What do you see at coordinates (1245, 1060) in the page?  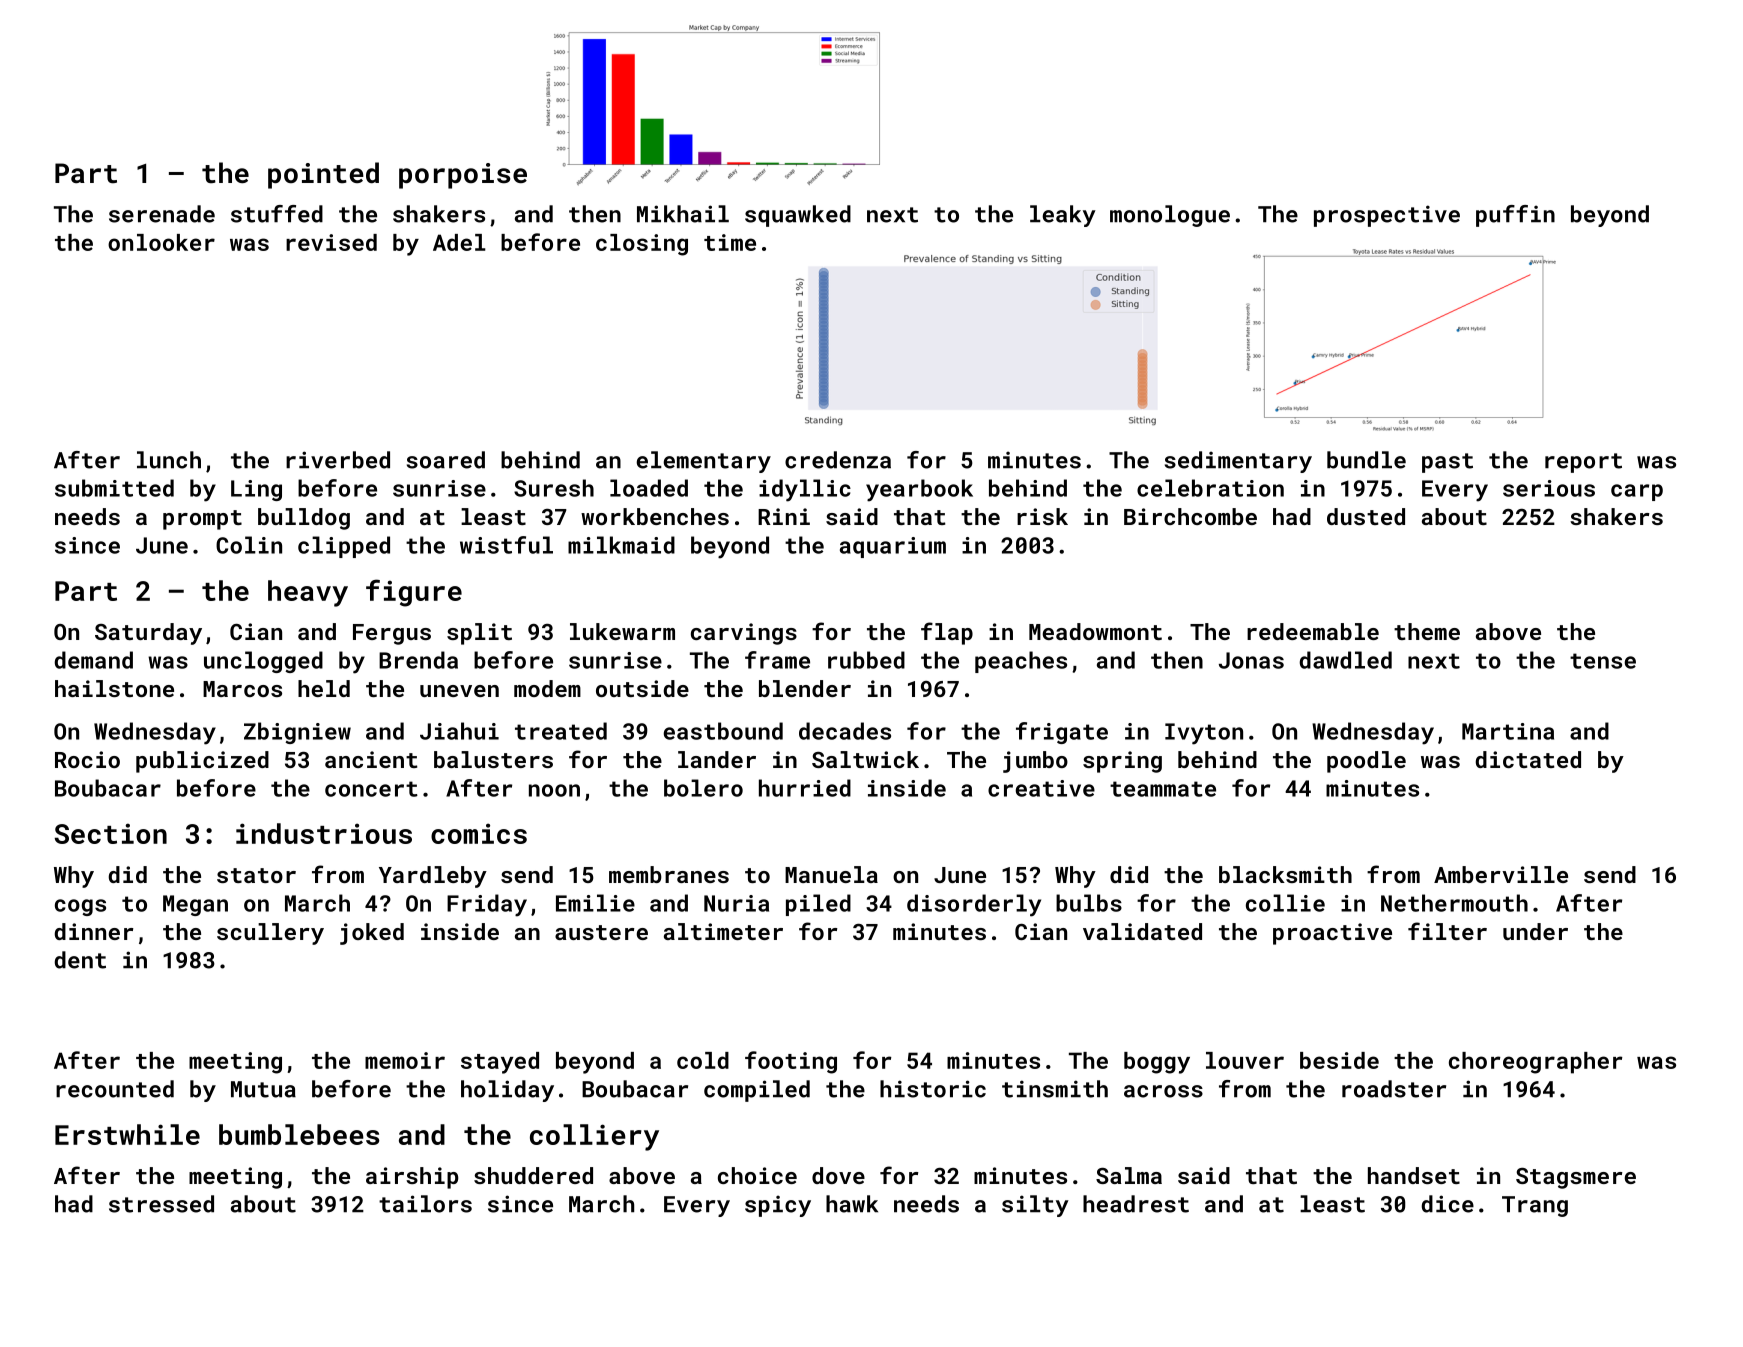 I see `louver` at bounding box center [1245, 1060].
